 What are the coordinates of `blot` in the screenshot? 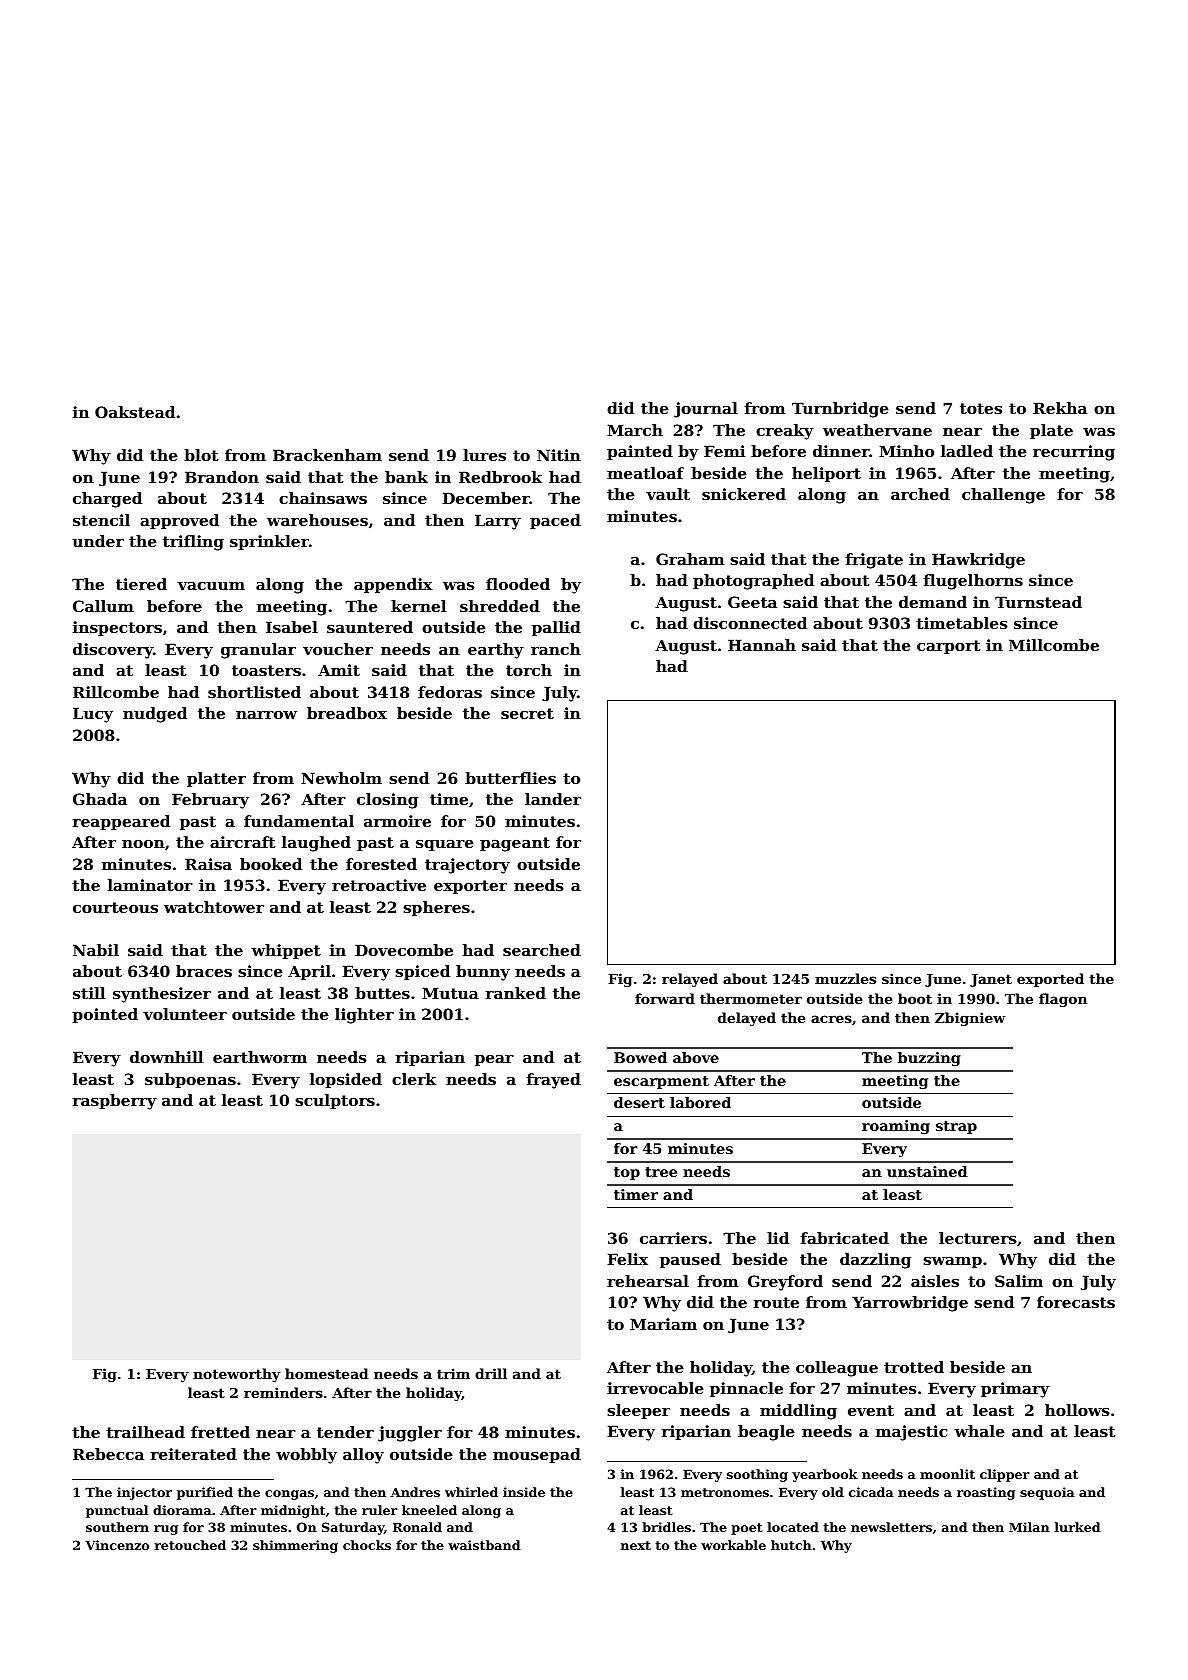 It's located at (201, 455).
